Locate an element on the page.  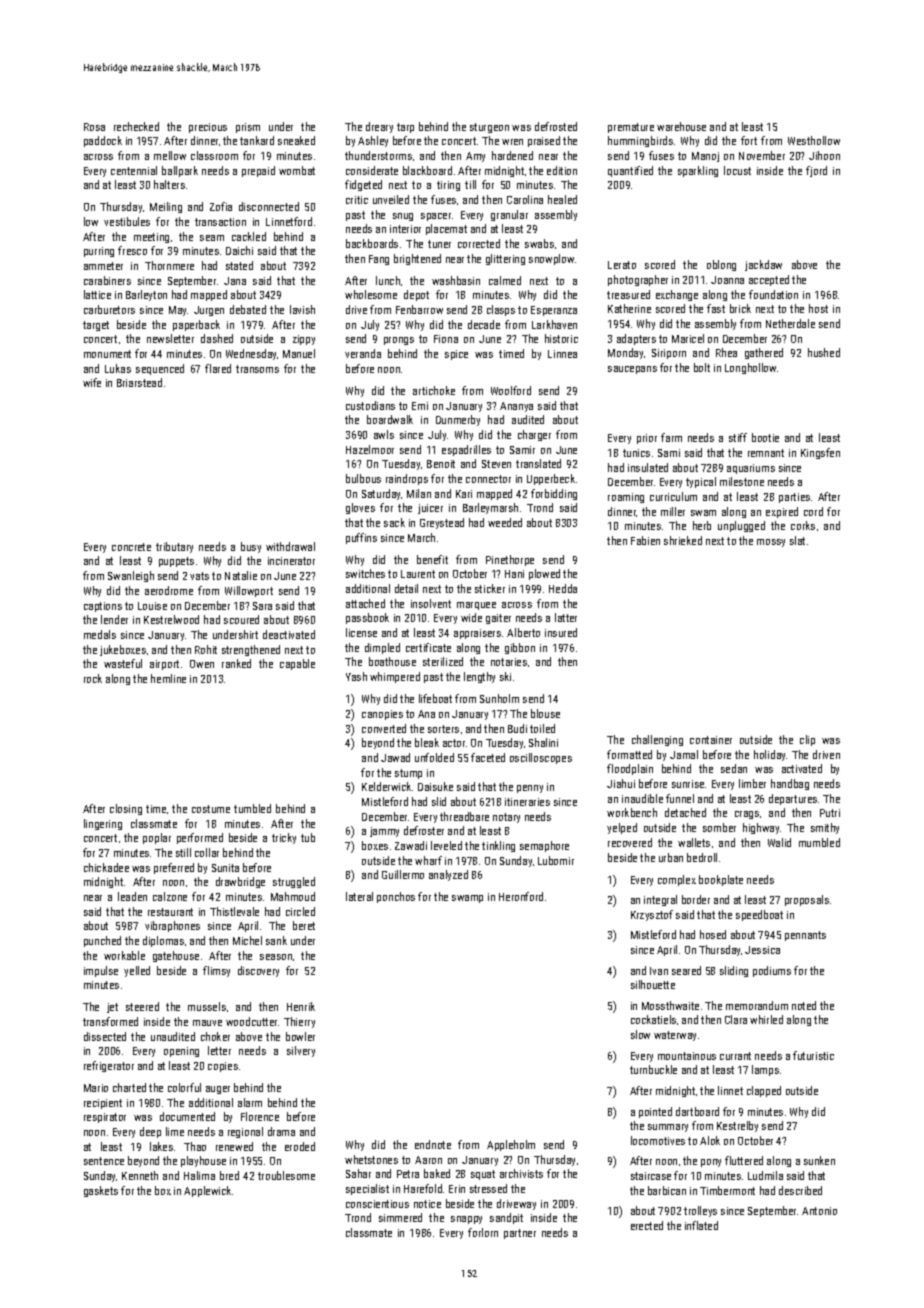
plowed is located at coordinates (544, 574).
